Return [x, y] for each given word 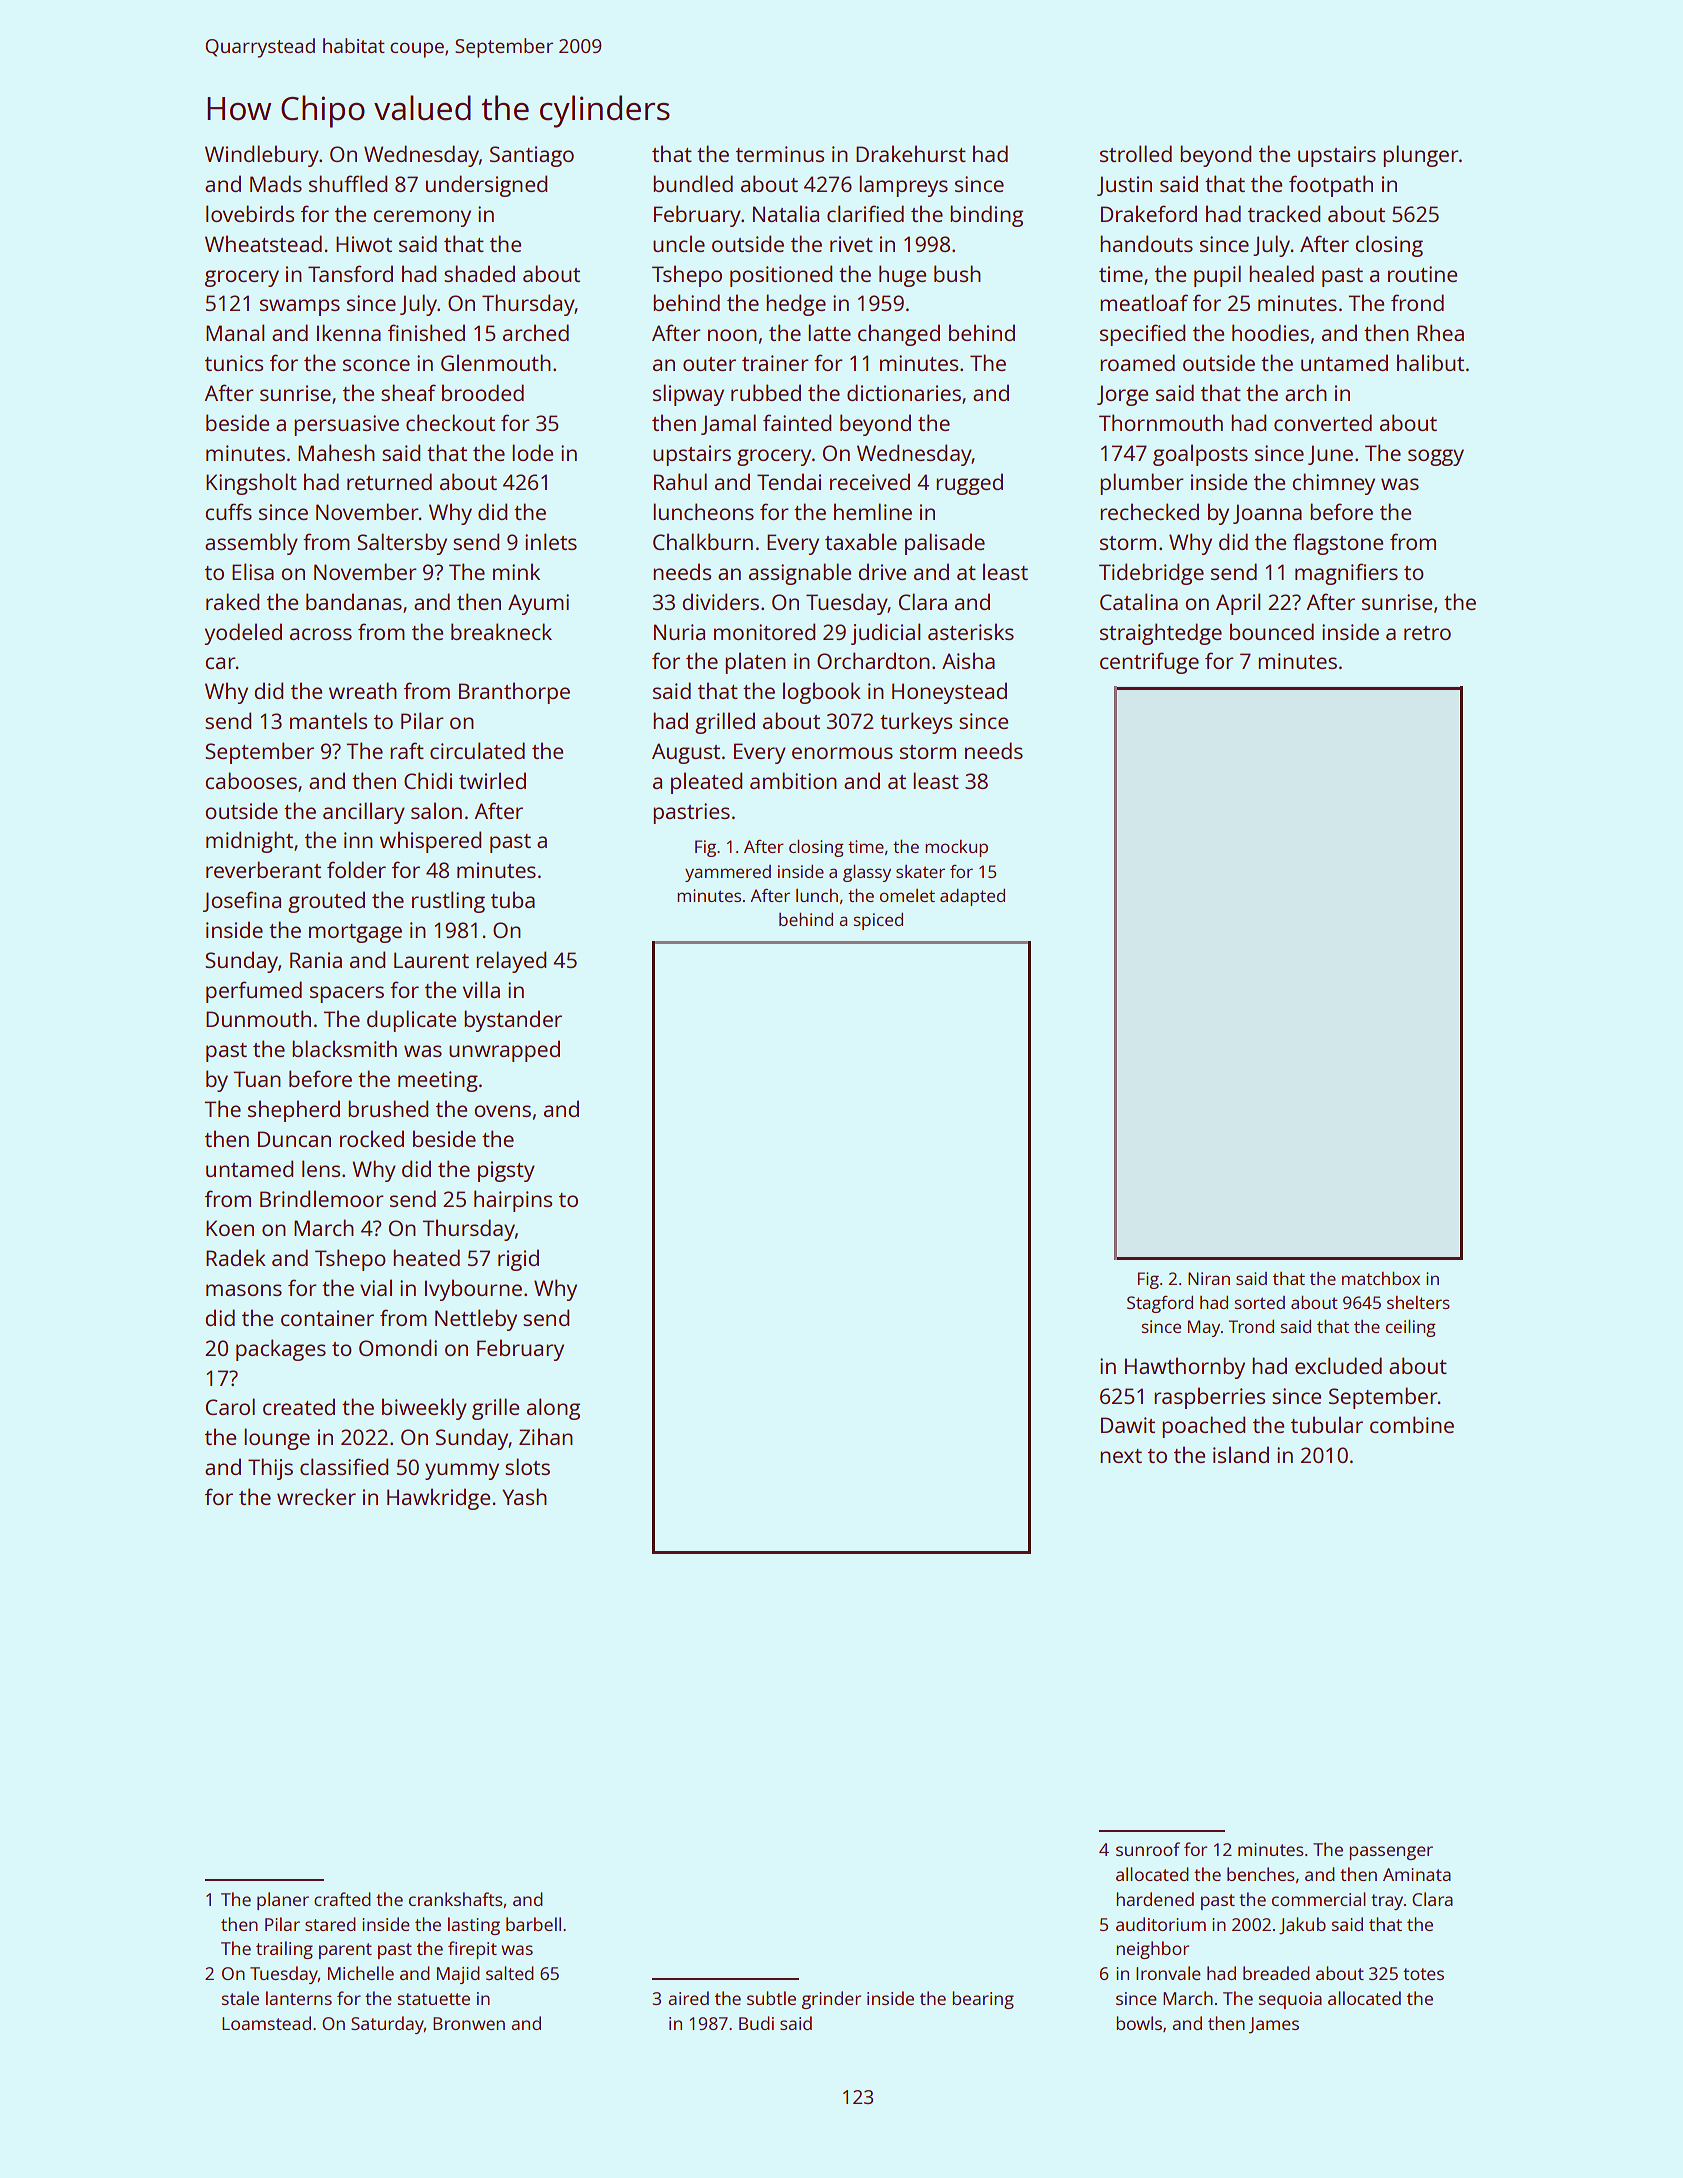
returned [389, 481]
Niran [1209, 1278]
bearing [983, 2000]
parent [345, 1951]
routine [1422, 274]
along [553, 1409]
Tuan [257, 1079]
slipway [688, 395]
